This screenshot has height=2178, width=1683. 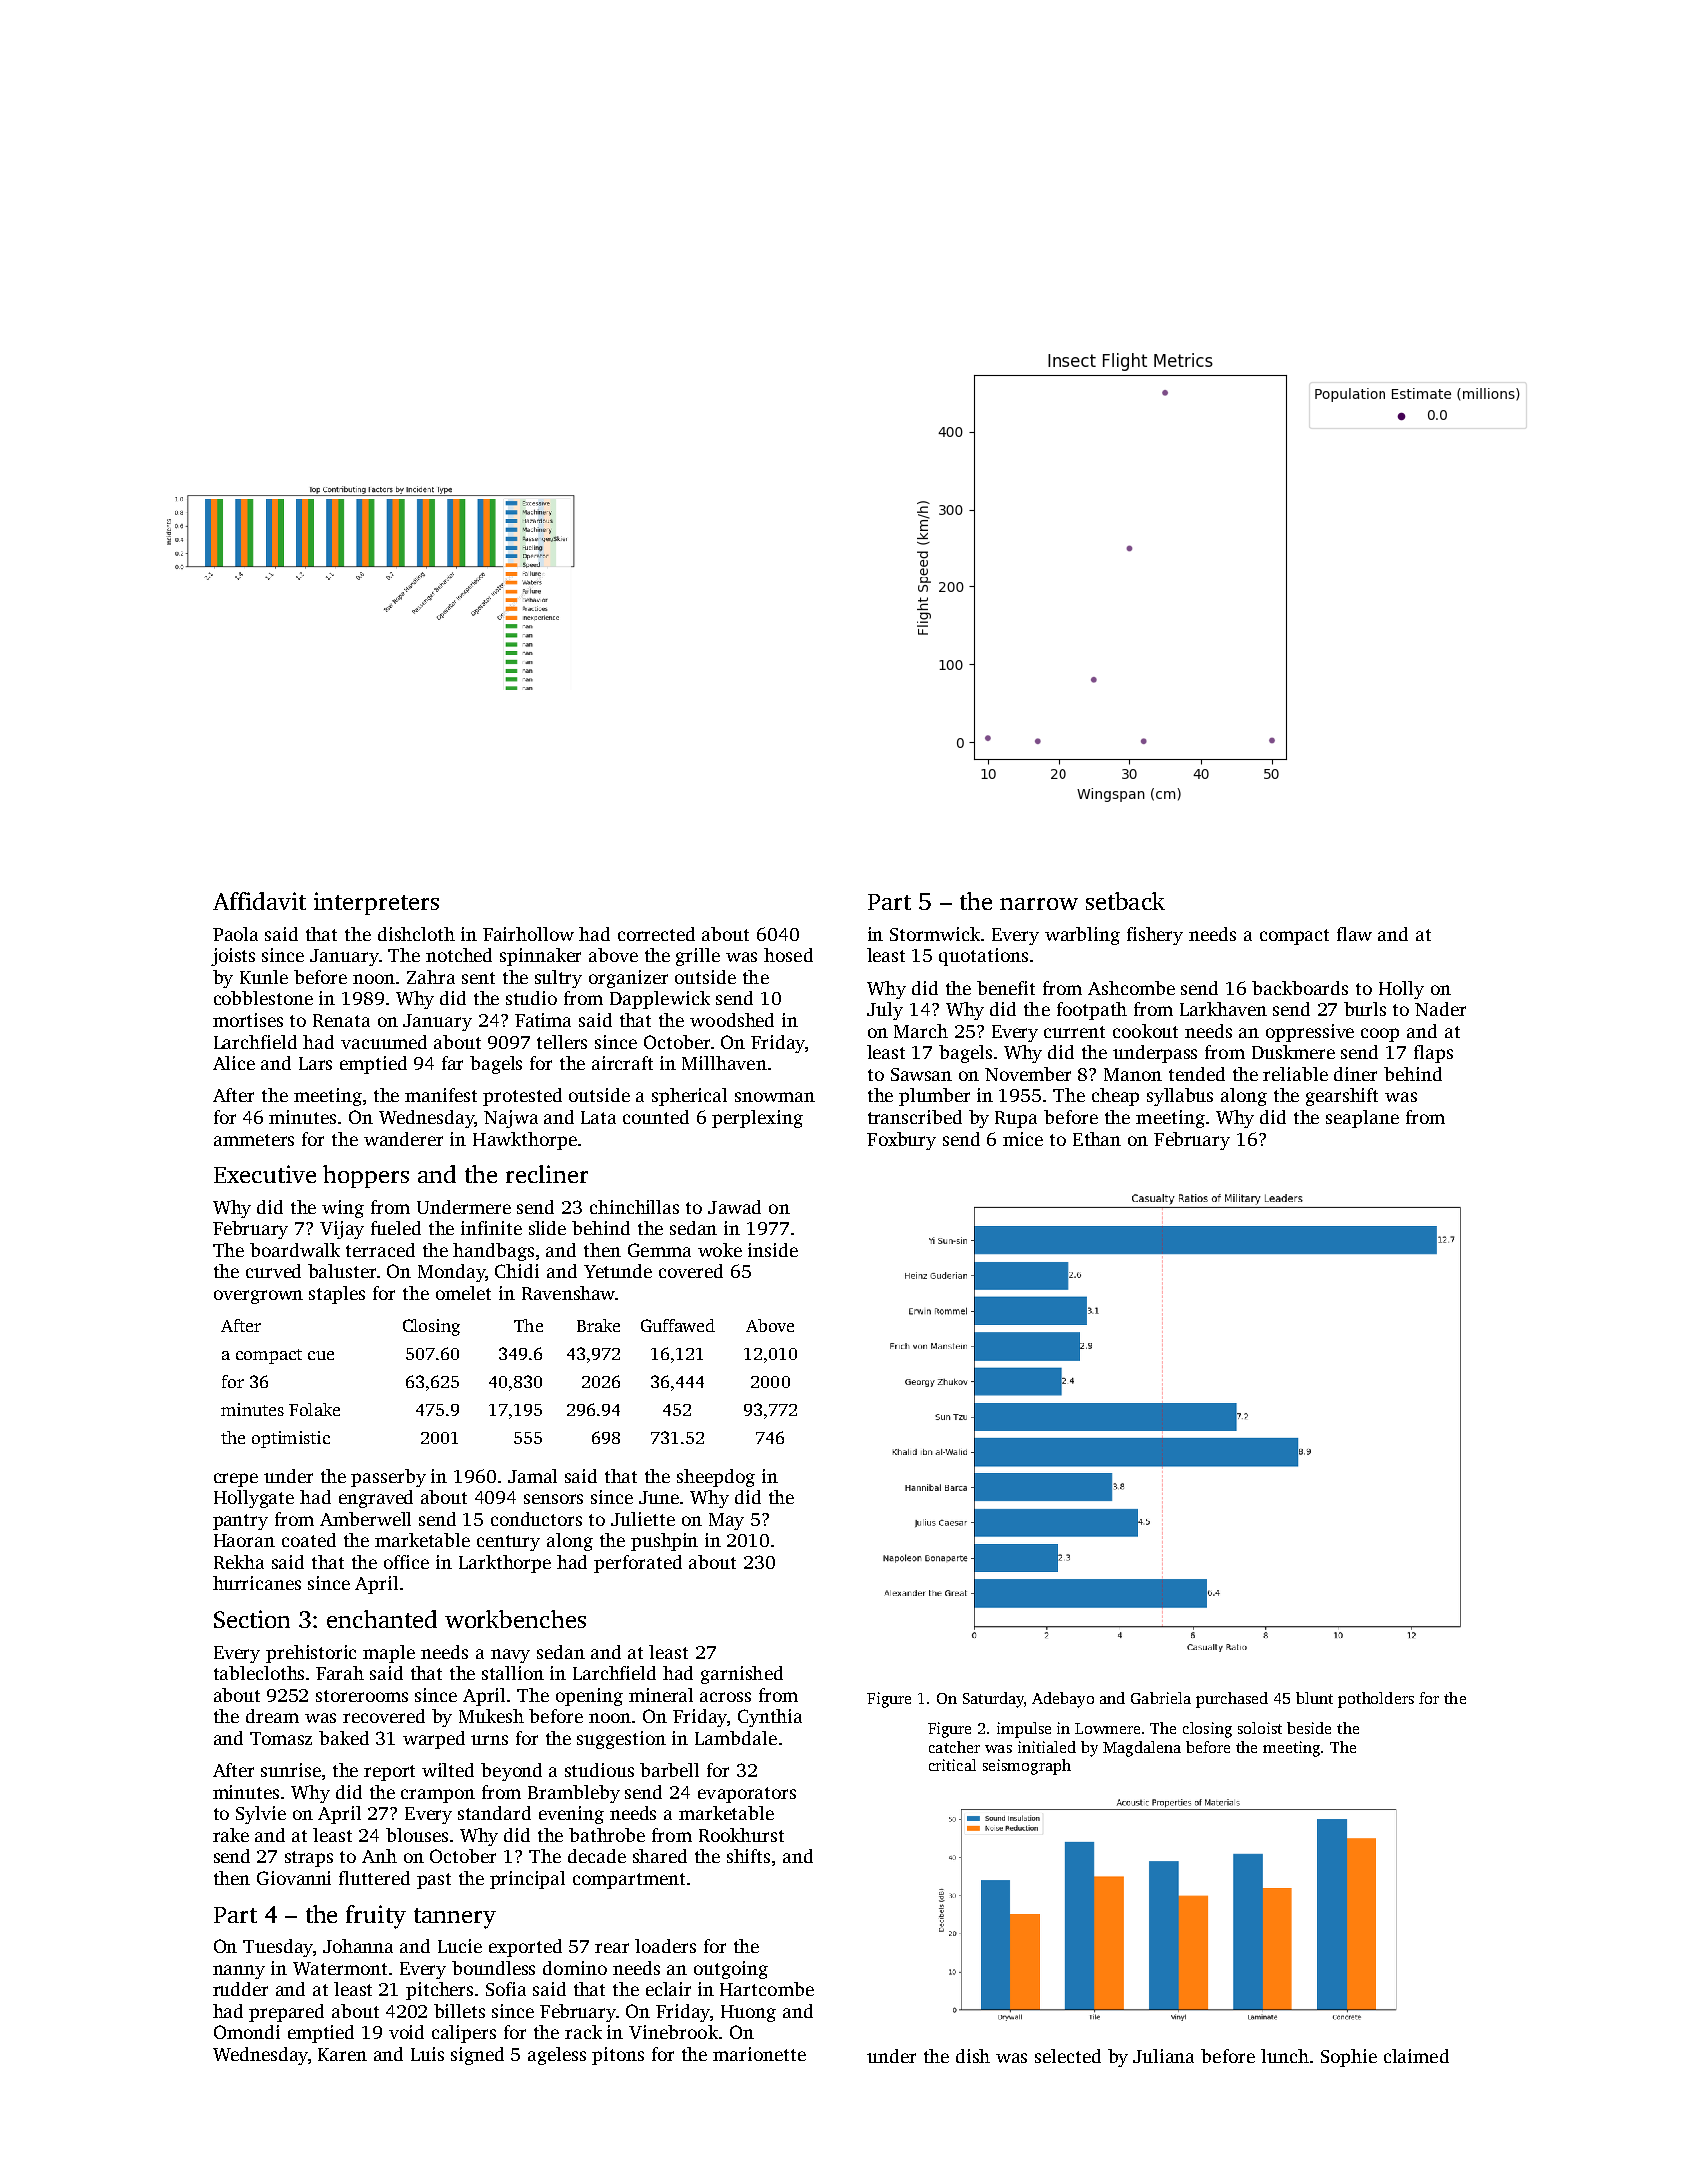 I want to click on Executive, so click(x=265, y=1174).
